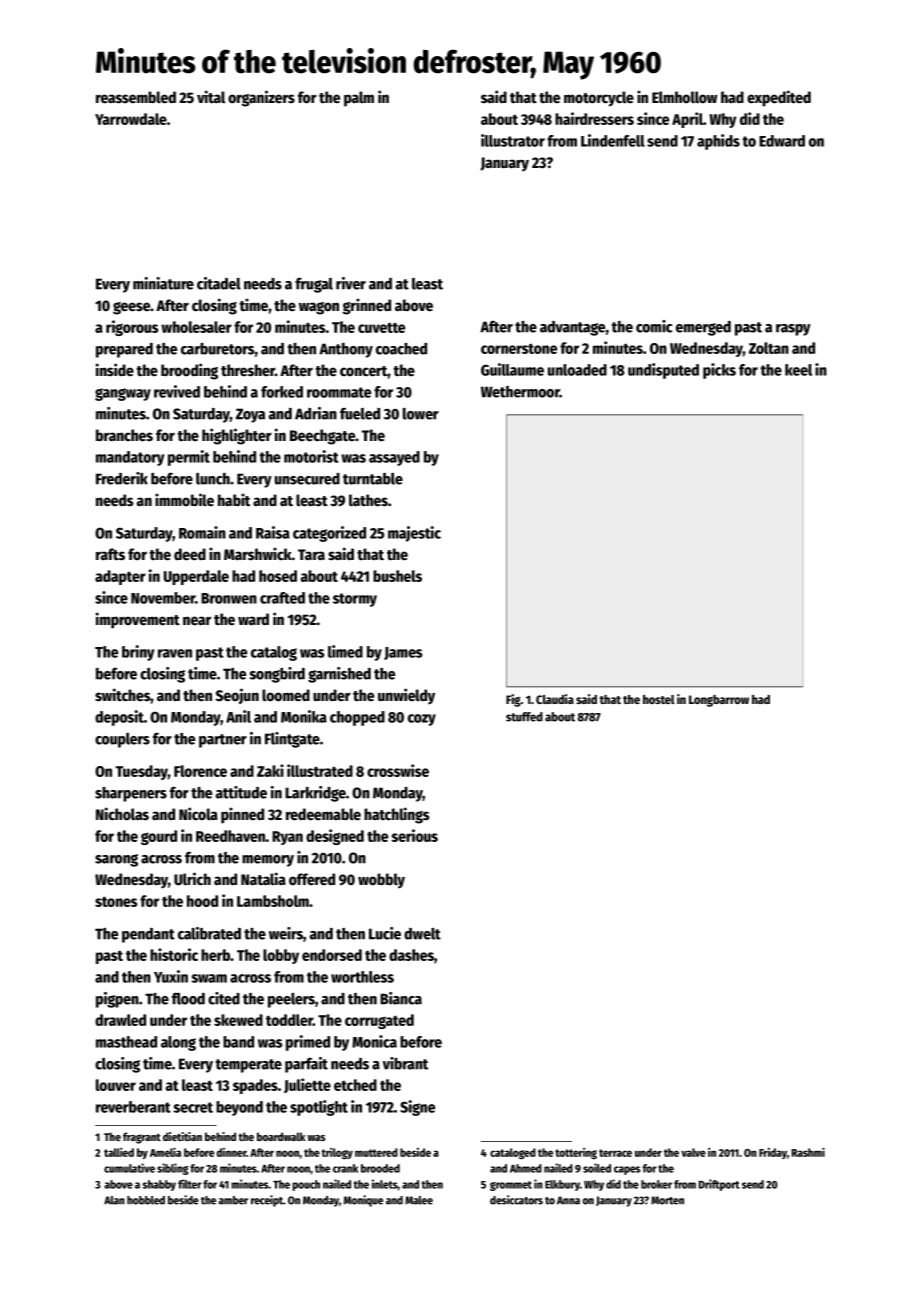  Describe the element at coordinates (267, 1201) in the screenshot. I see `receipt` at that location.
